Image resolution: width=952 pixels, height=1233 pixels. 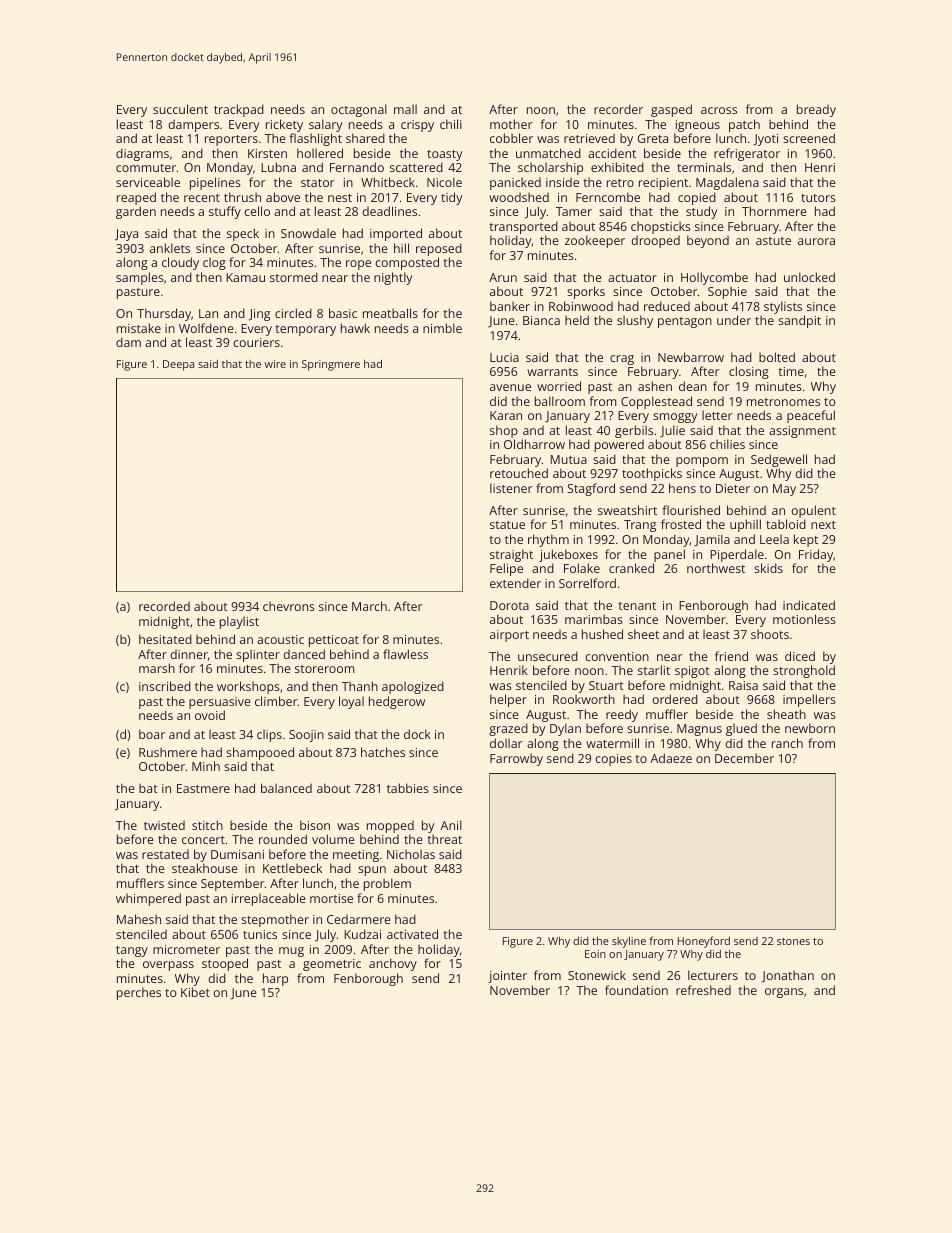 I want to click on flashlight, so click(x=315, y=139).
